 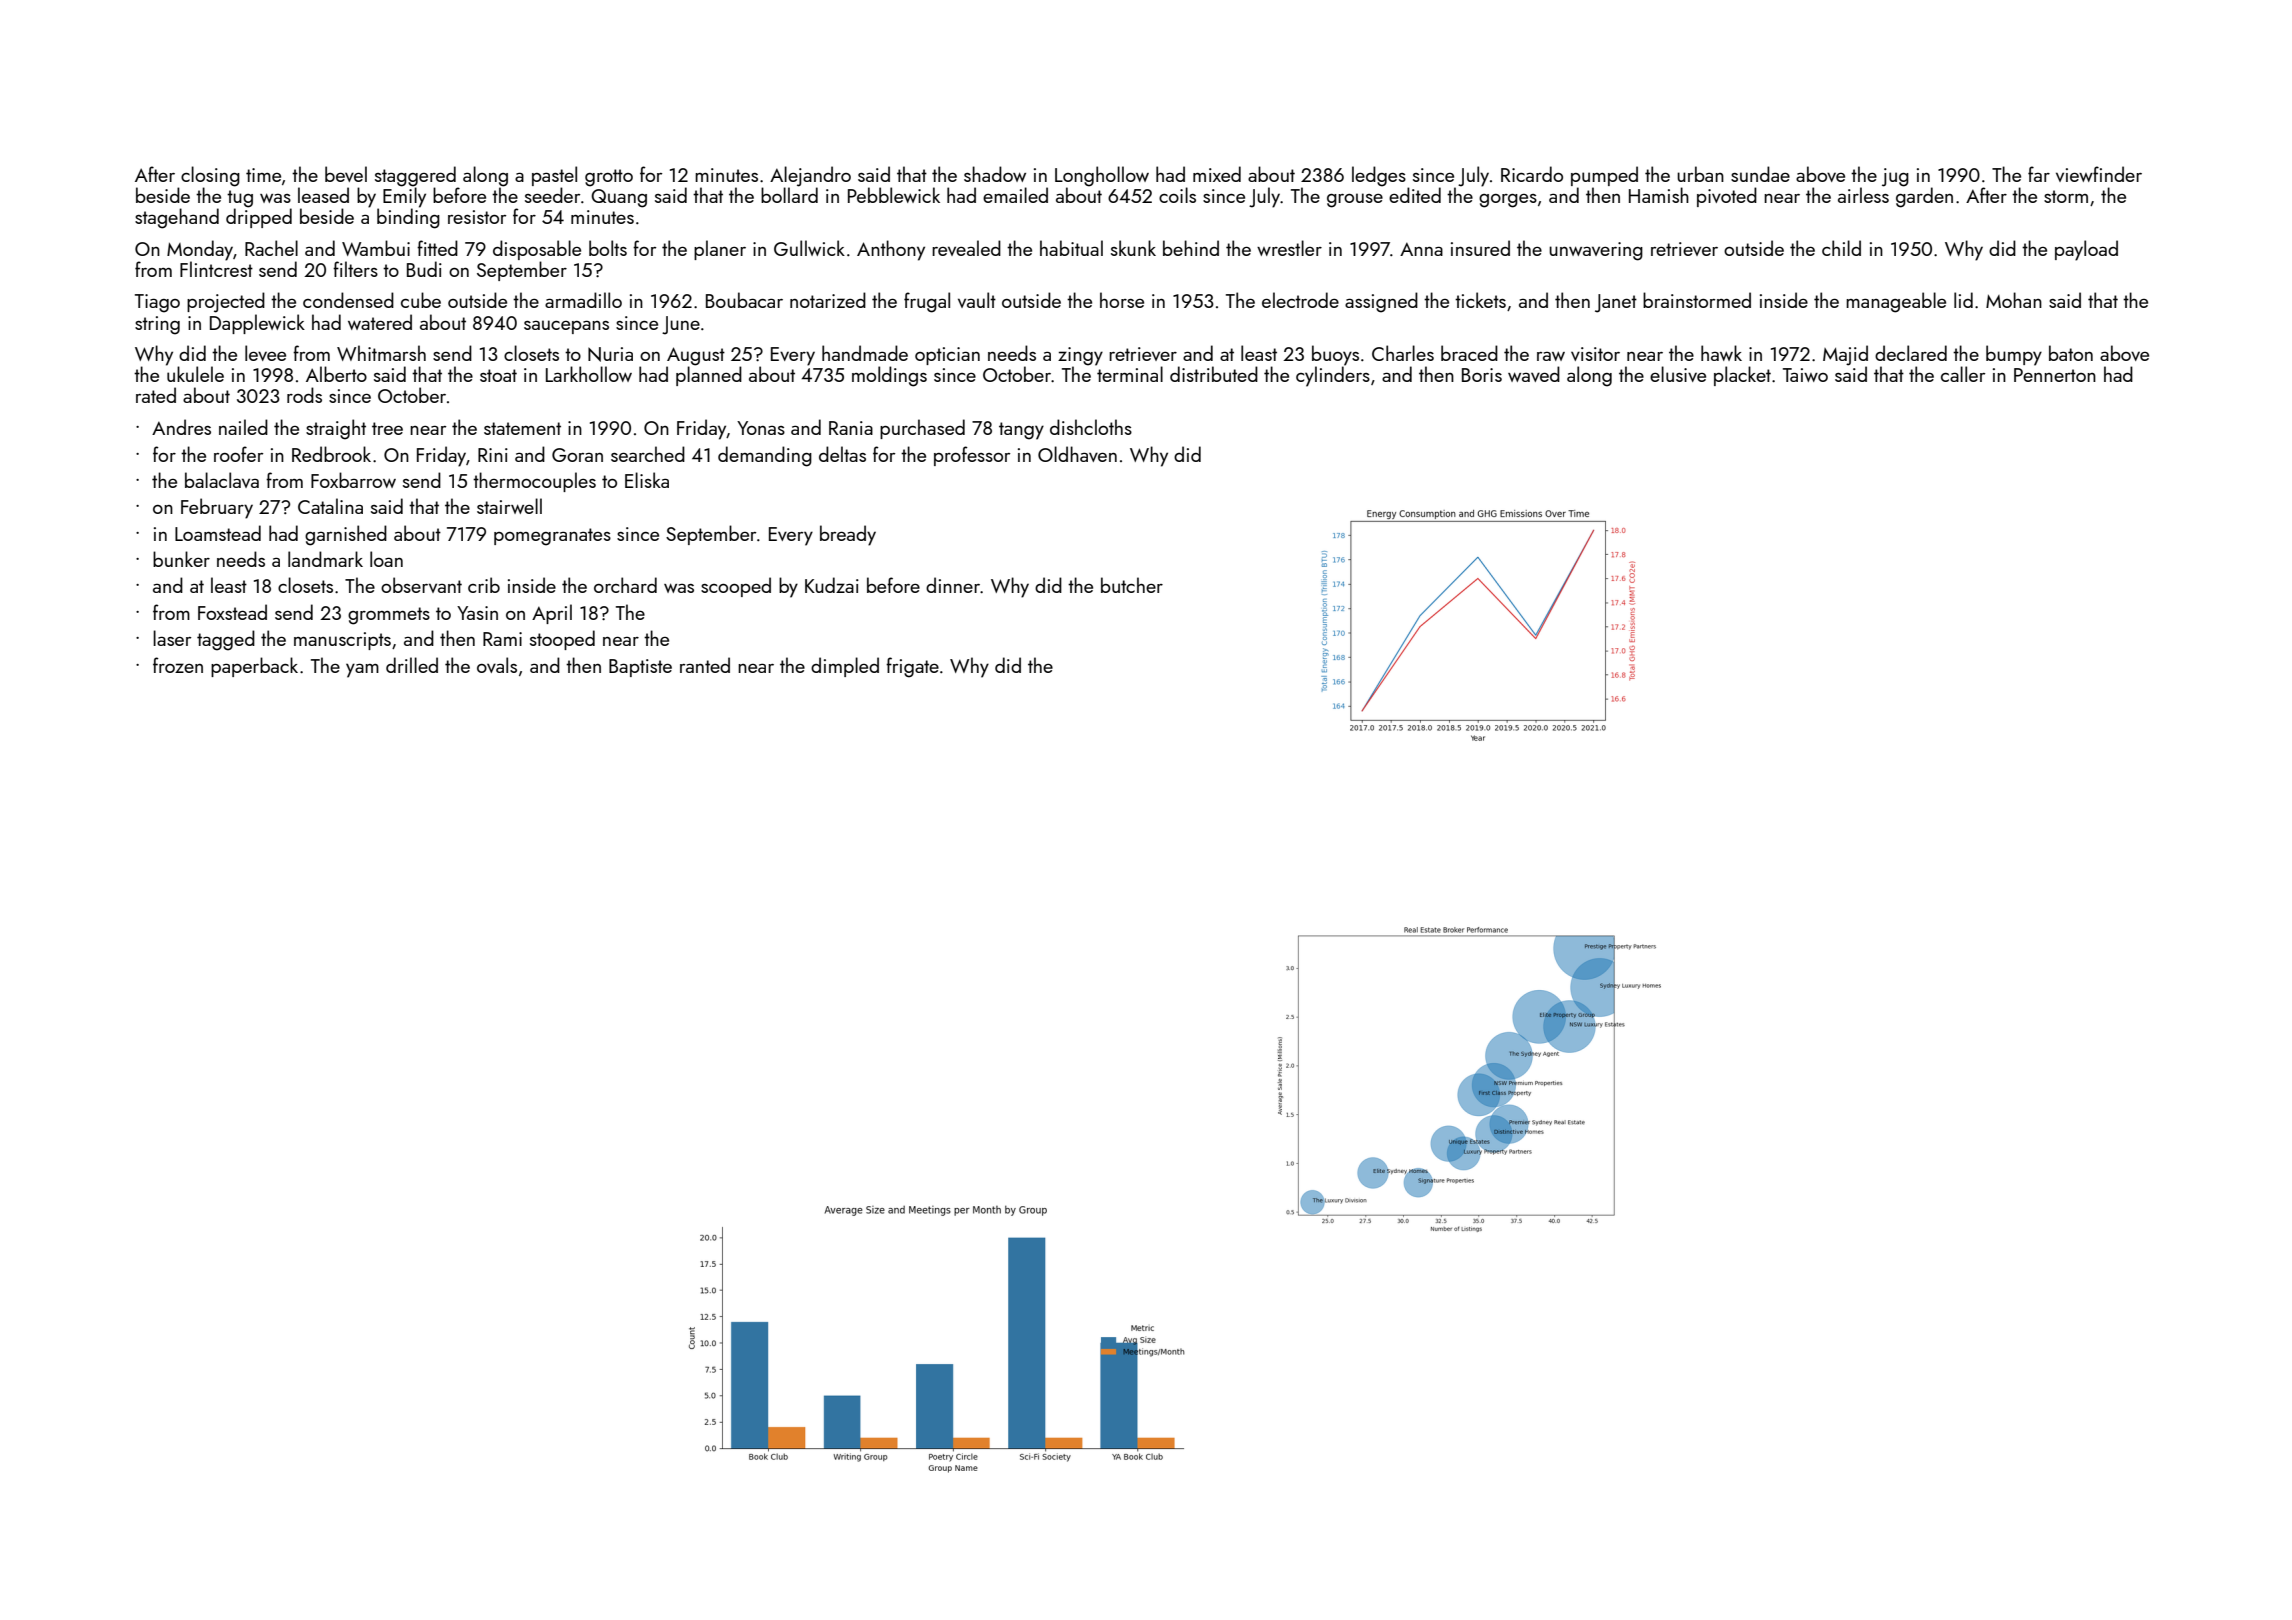 What do you see at coordinates (2099, 174) in the screenshot?
I see `viewfinder` at bounding box center [2099, 174].
